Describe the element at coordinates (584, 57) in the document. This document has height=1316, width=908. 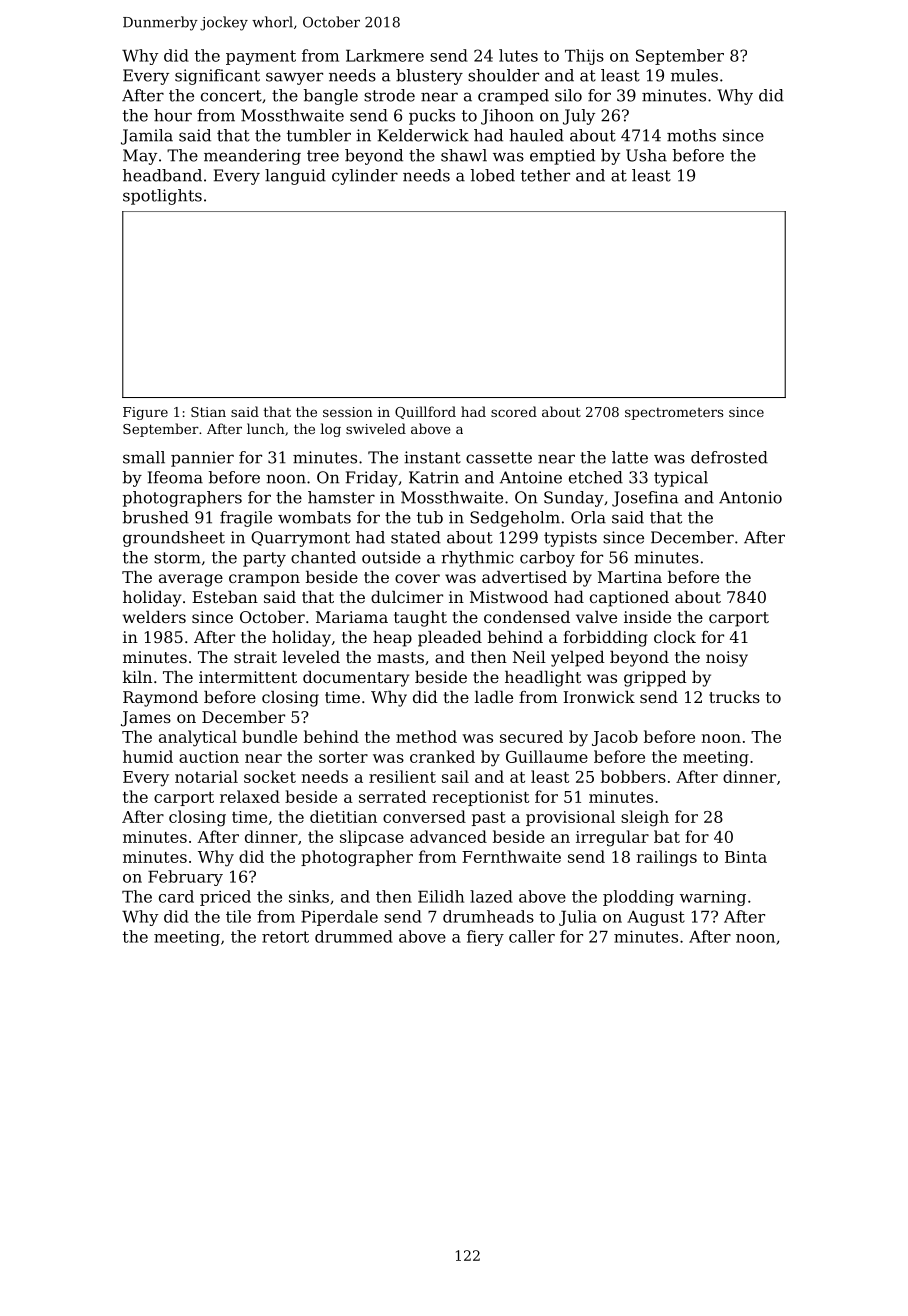
I see `Thijs` at that location.
